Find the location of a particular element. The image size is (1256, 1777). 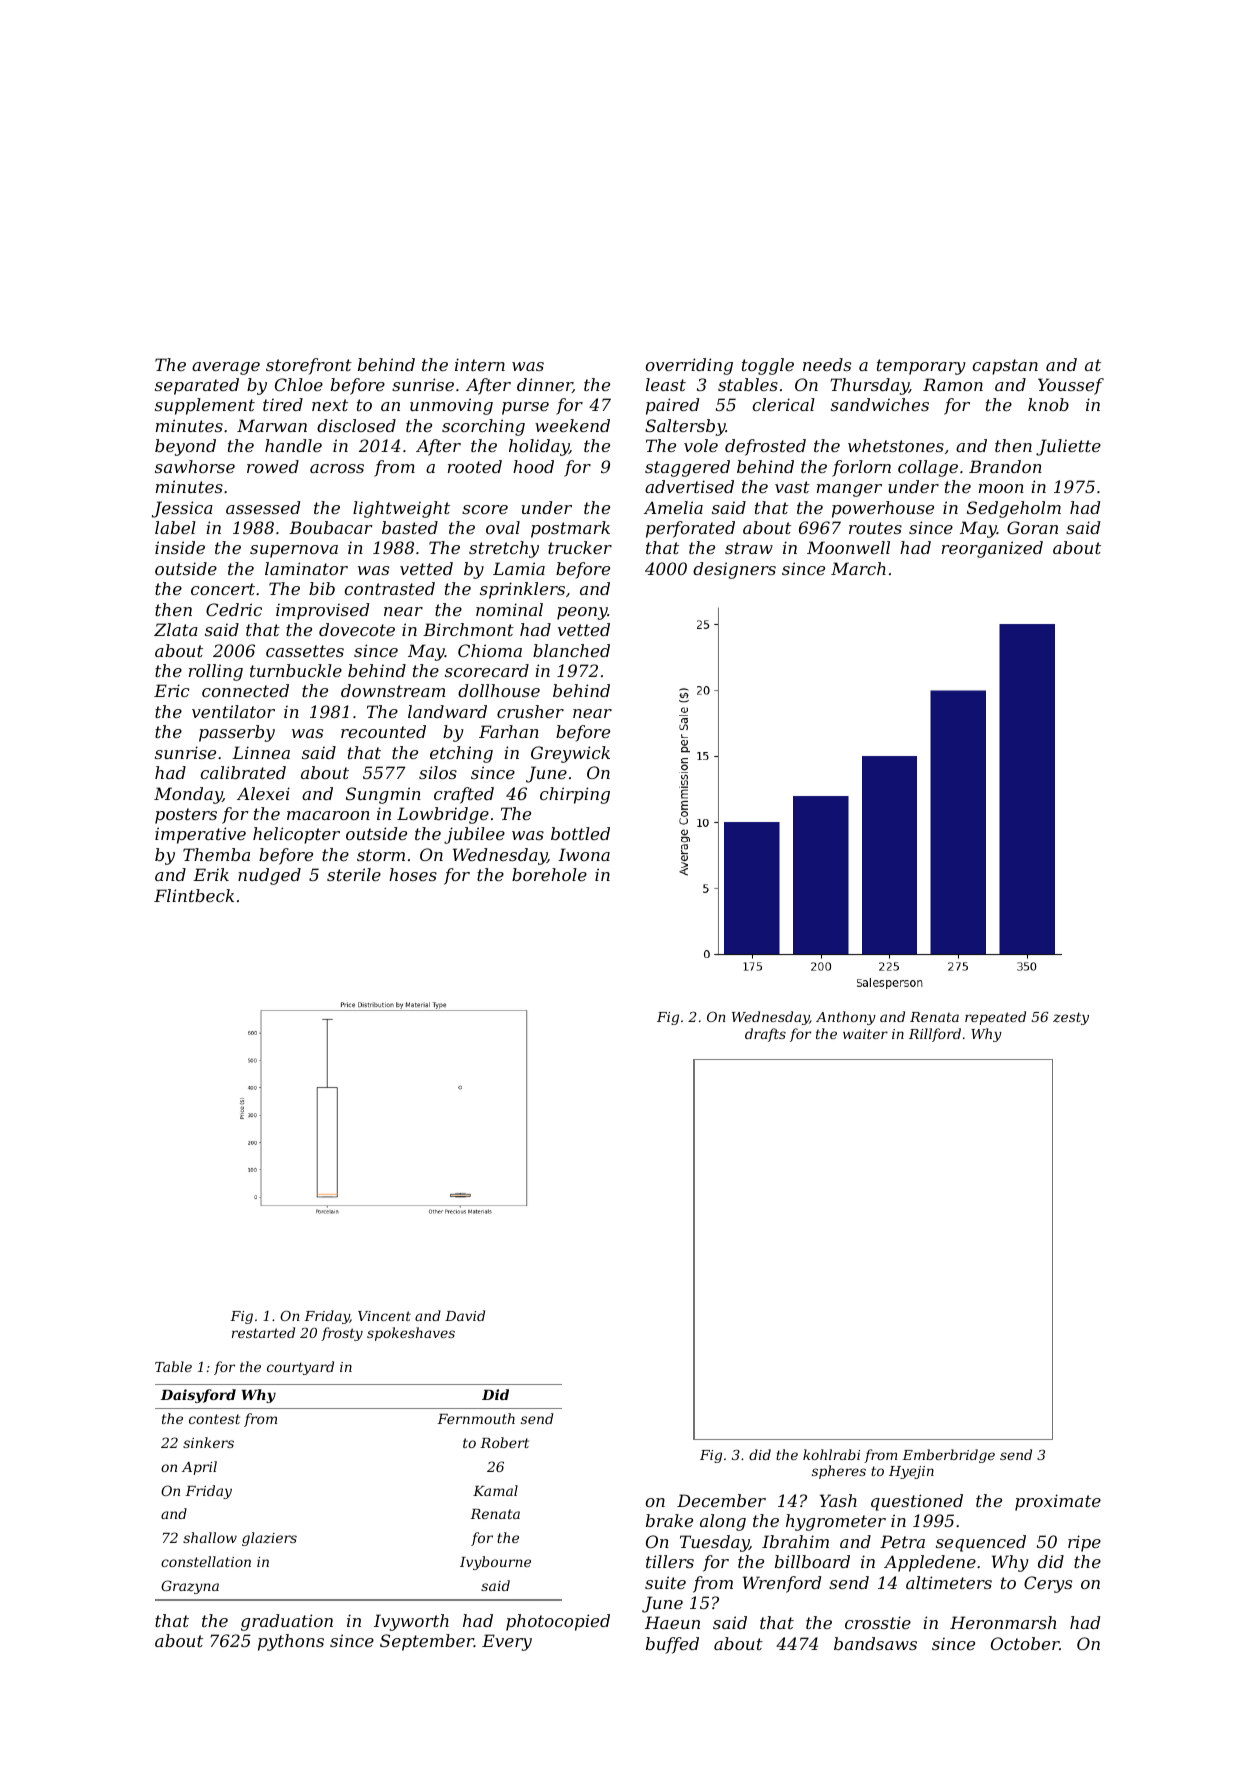

pythons is located at coordinates (291, 1642).
